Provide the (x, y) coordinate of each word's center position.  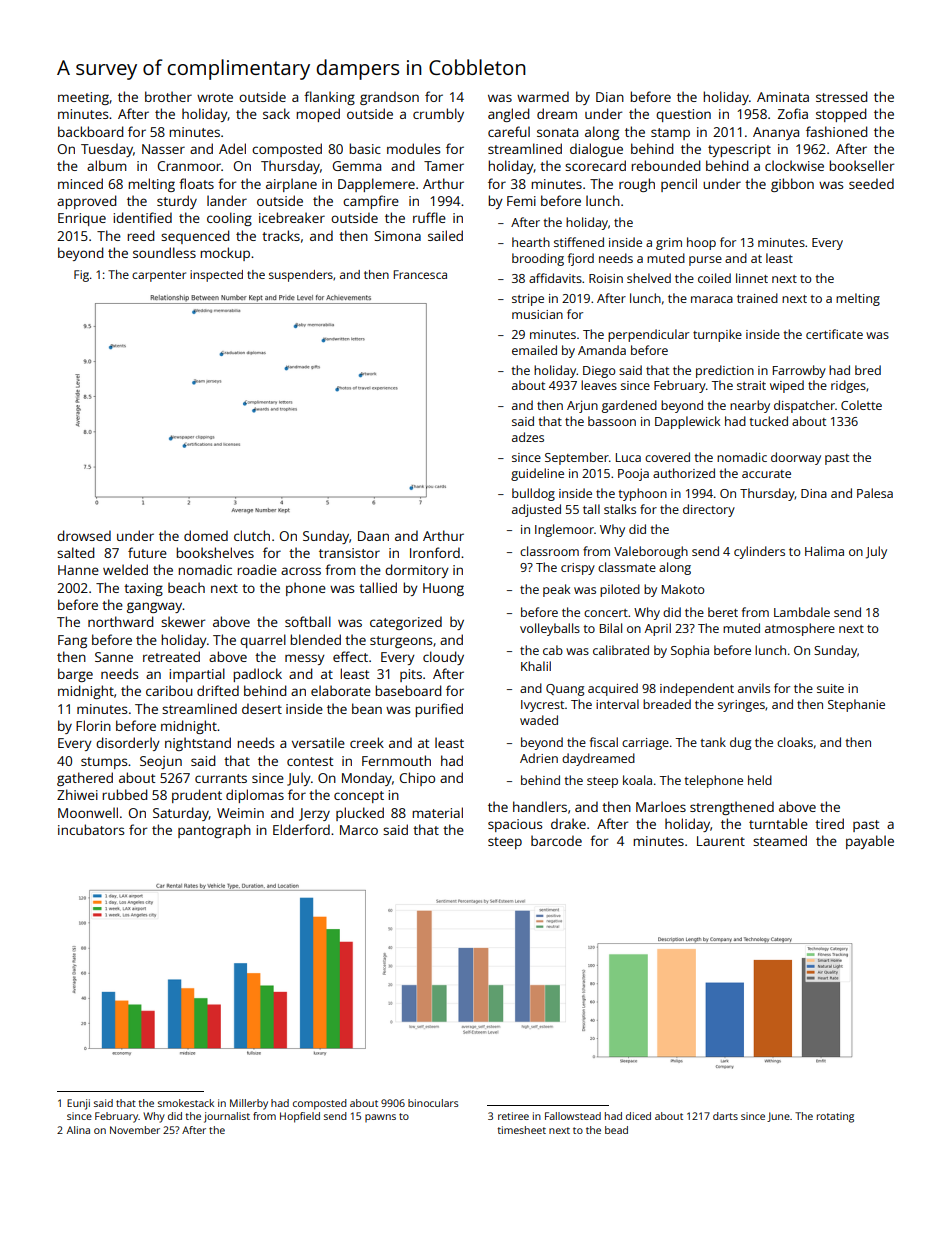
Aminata (783, 97)
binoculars (433, 1103)
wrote (215, 97)
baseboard (408, 690)
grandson (389, 98)
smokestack (186, 1103)
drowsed (84, 535)
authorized (684, 473)
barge (75, 675)
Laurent (721, 841)
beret (723, 612)
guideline (537, 474)
